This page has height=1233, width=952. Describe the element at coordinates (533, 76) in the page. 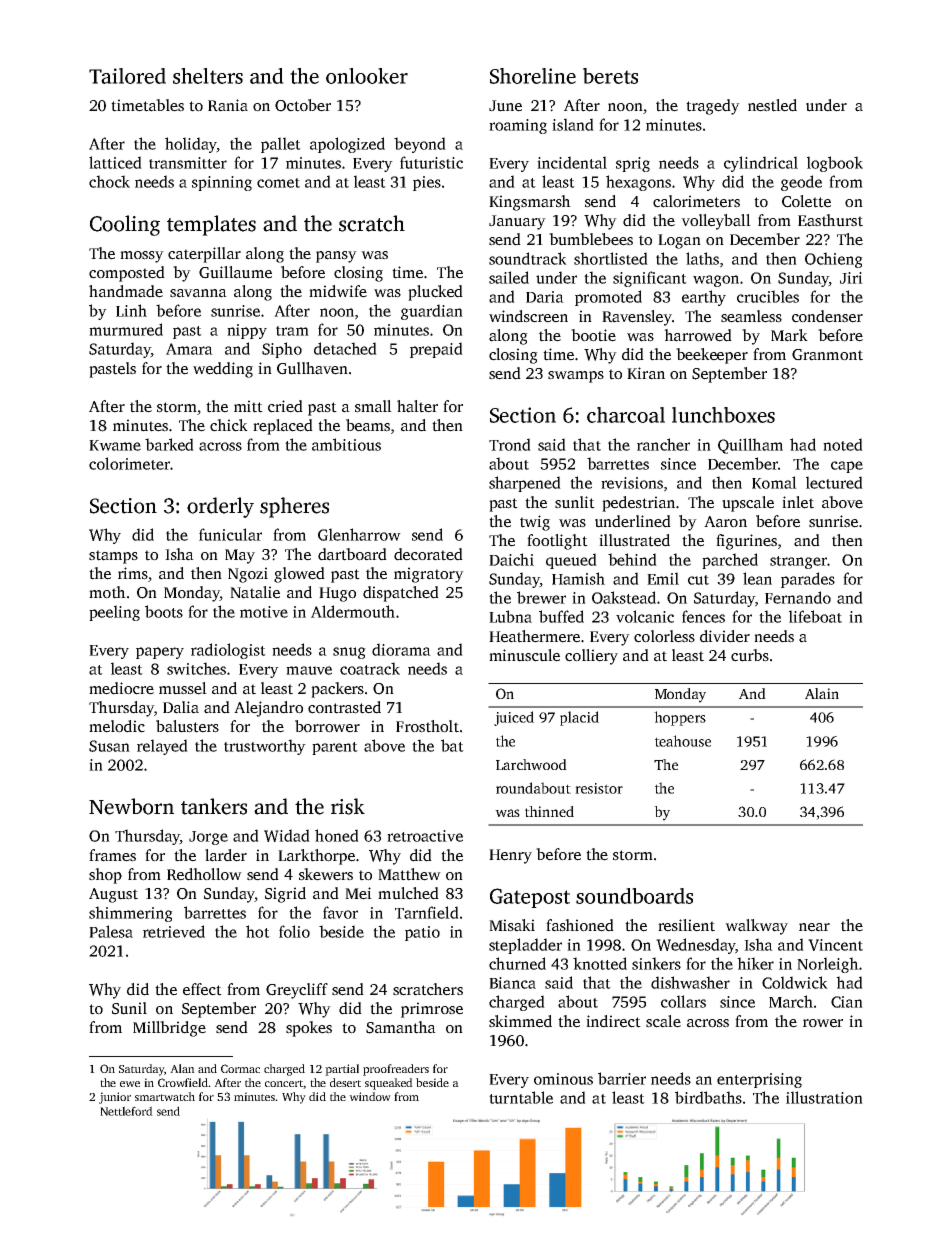

I see `Shoreline` at that location.
